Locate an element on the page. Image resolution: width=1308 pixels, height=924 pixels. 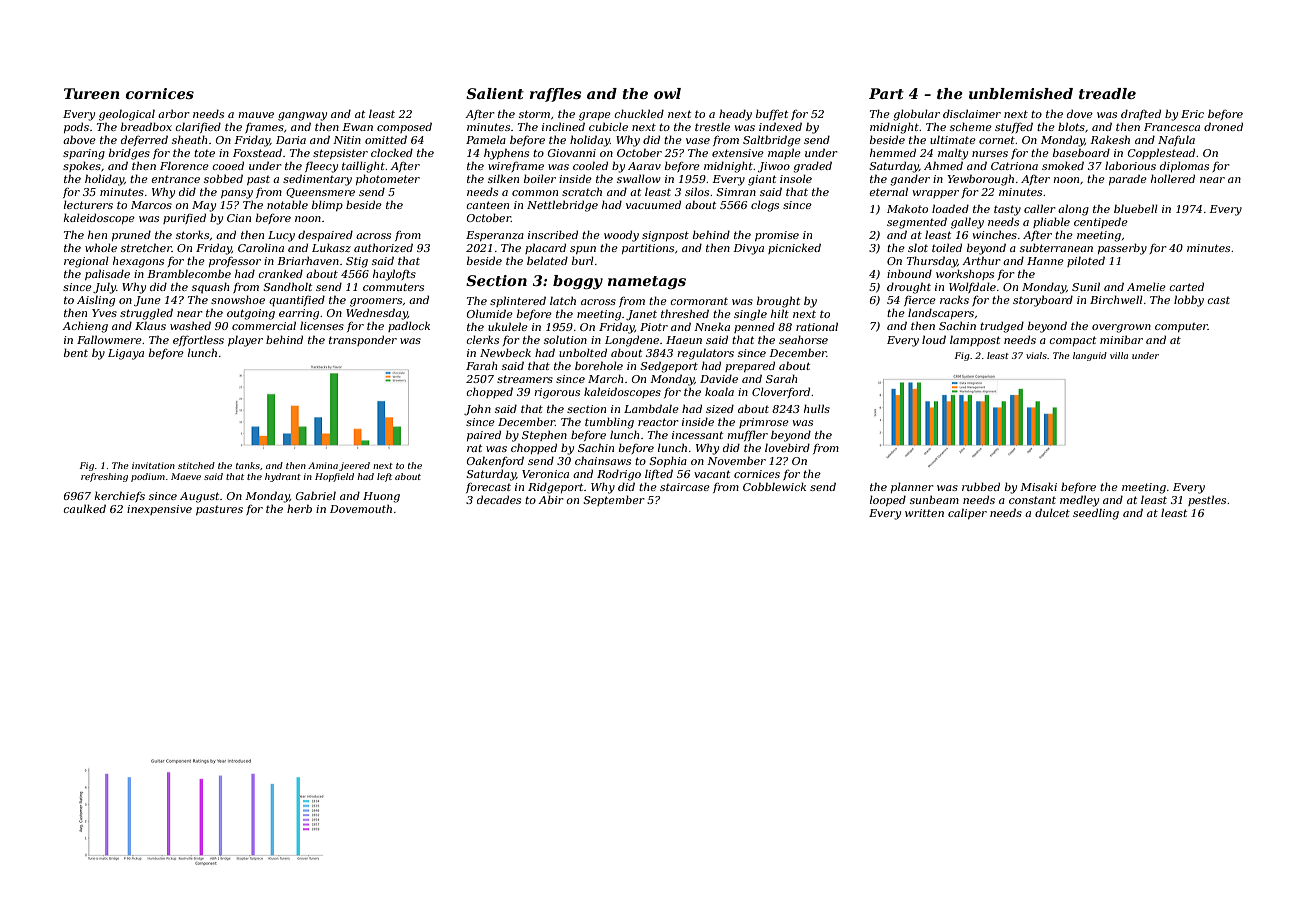
notable is located at coordinates (287, 204).
